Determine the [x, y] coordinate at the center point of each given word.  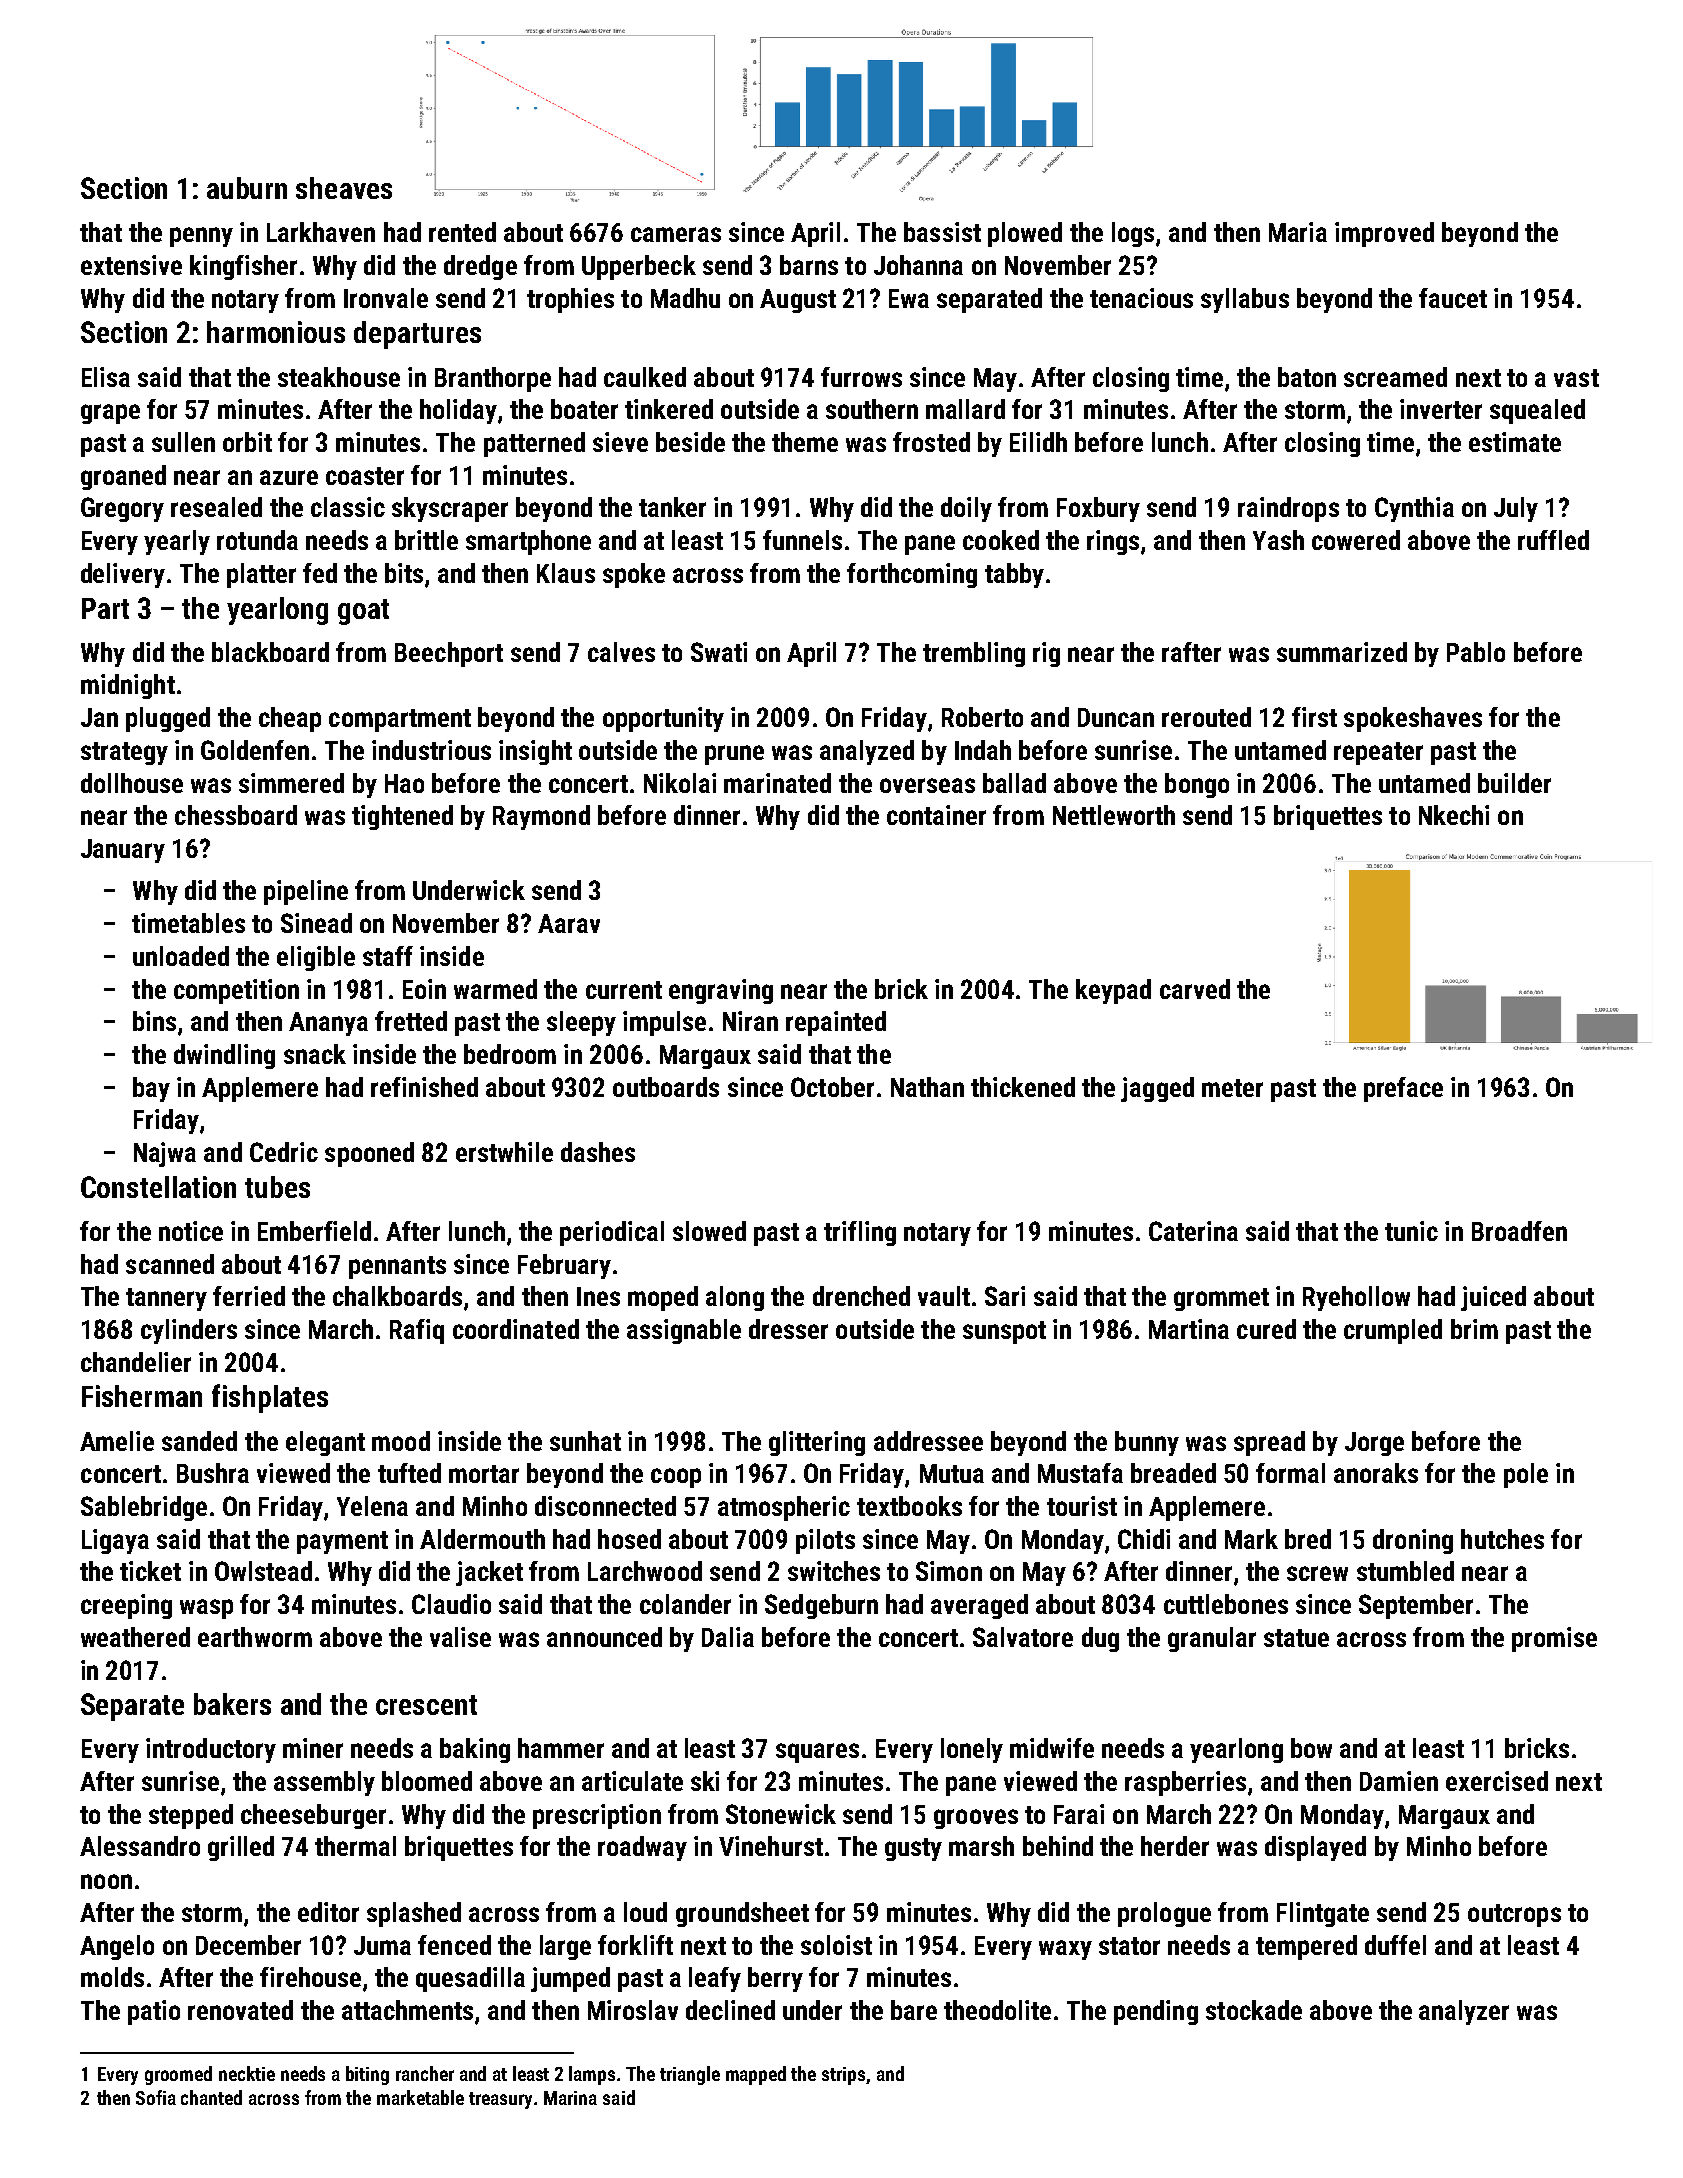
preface [1403, 1089]
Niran [750, 1021]
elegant [325, 1443]
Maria [1298, 232]
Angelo [117, 1947]
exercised [1497, 1781]
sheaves [344, 188]
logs [1133, 234]
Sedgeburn [821, 1606]
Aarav [569, 923]
